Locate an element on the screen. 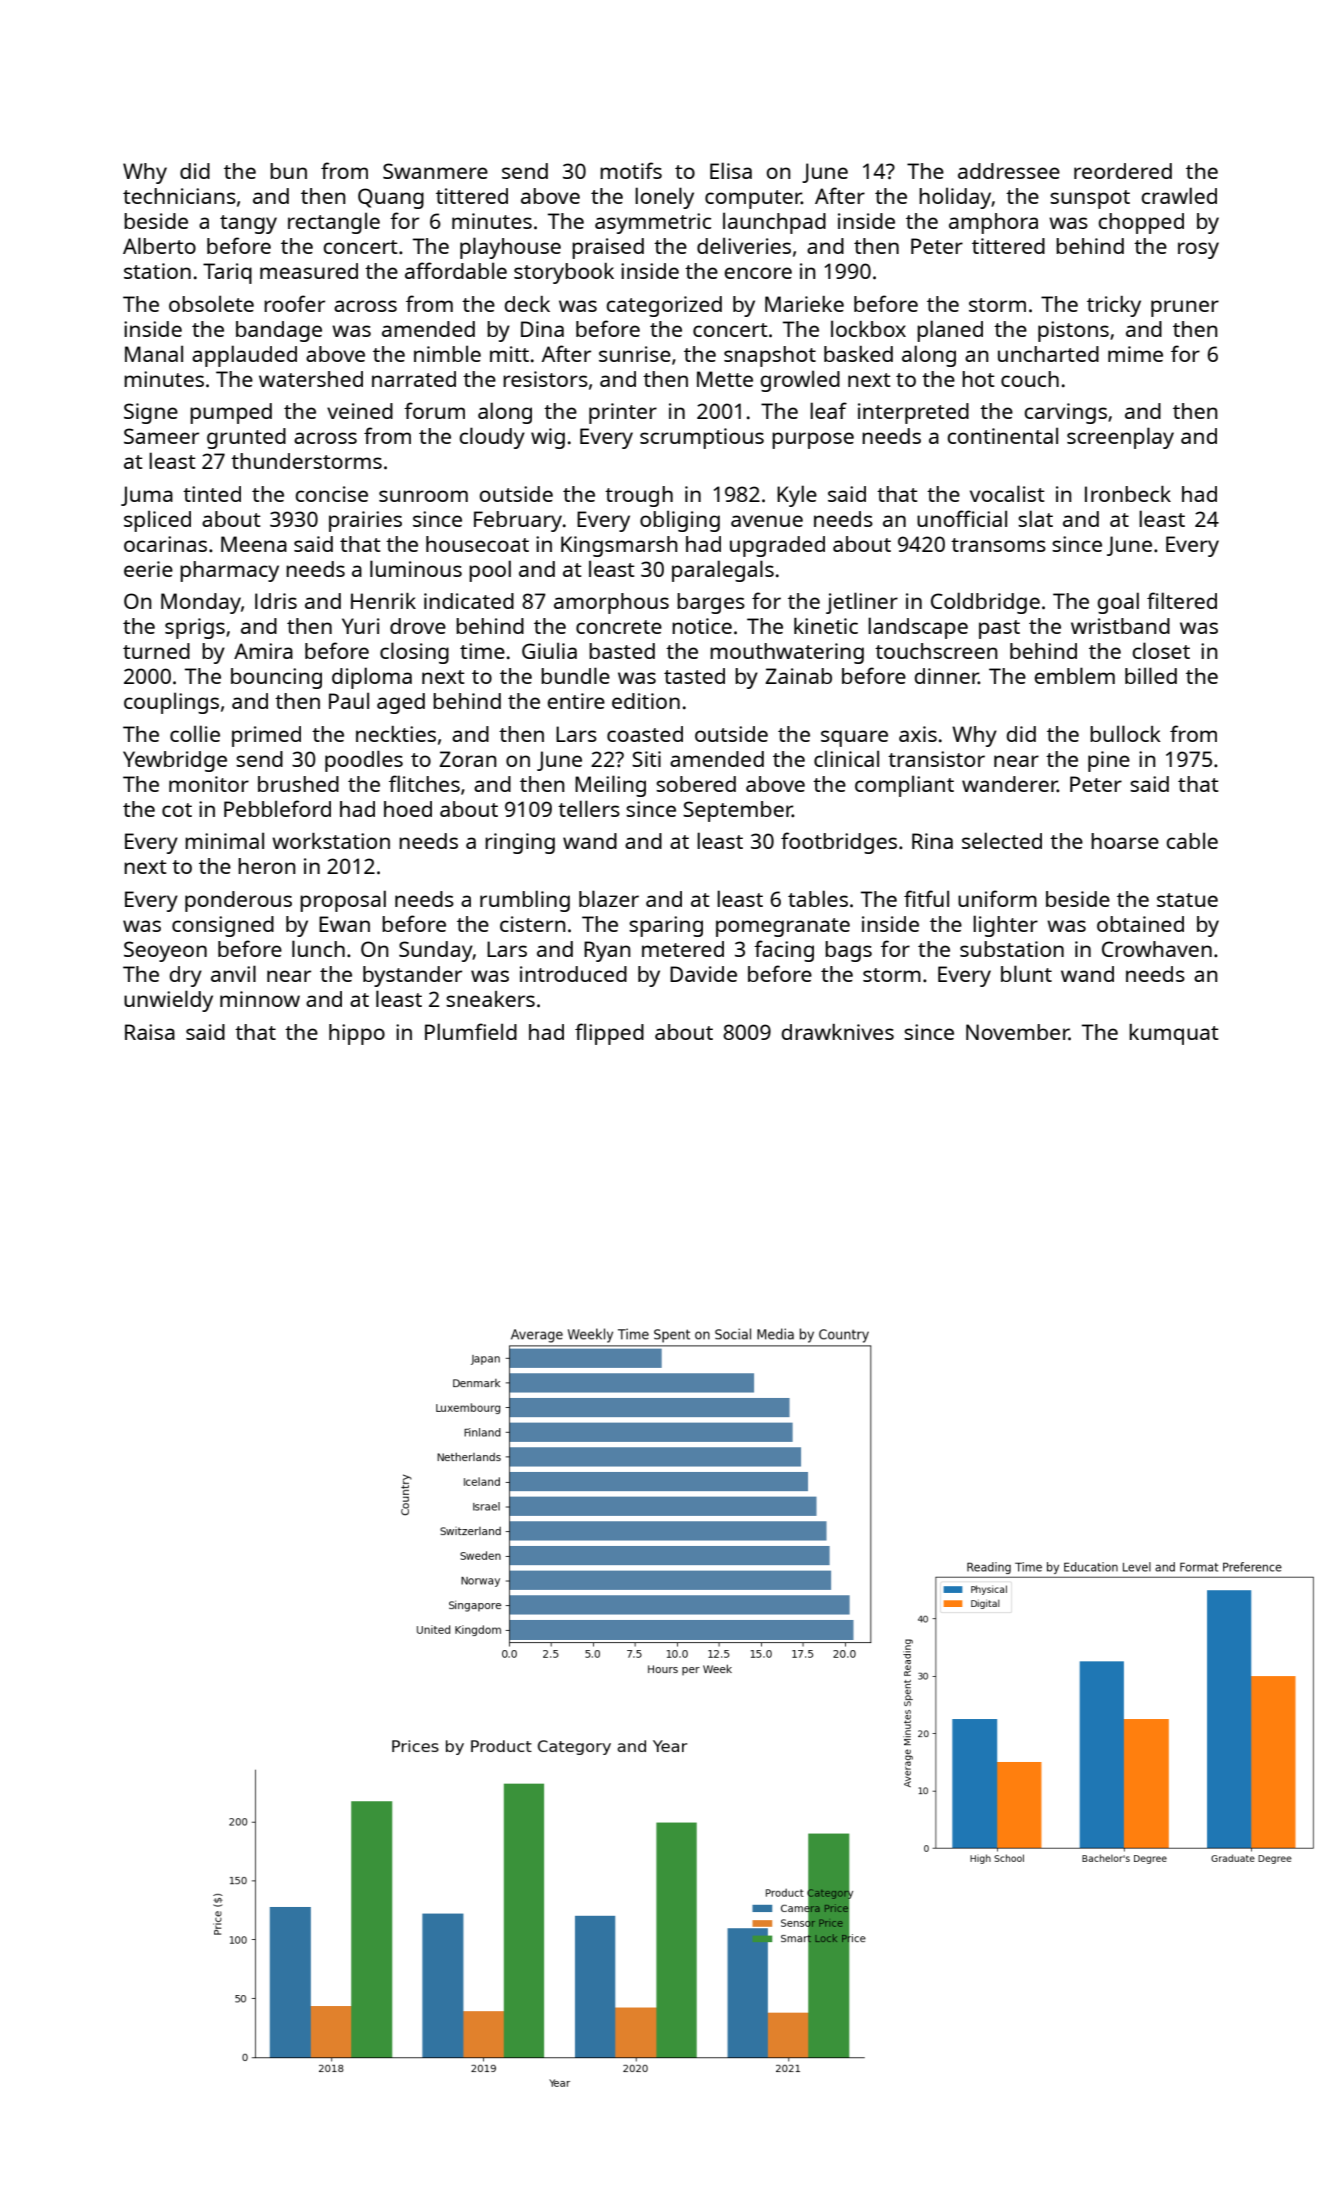  rectangle is located at coordinates (334, 223).
